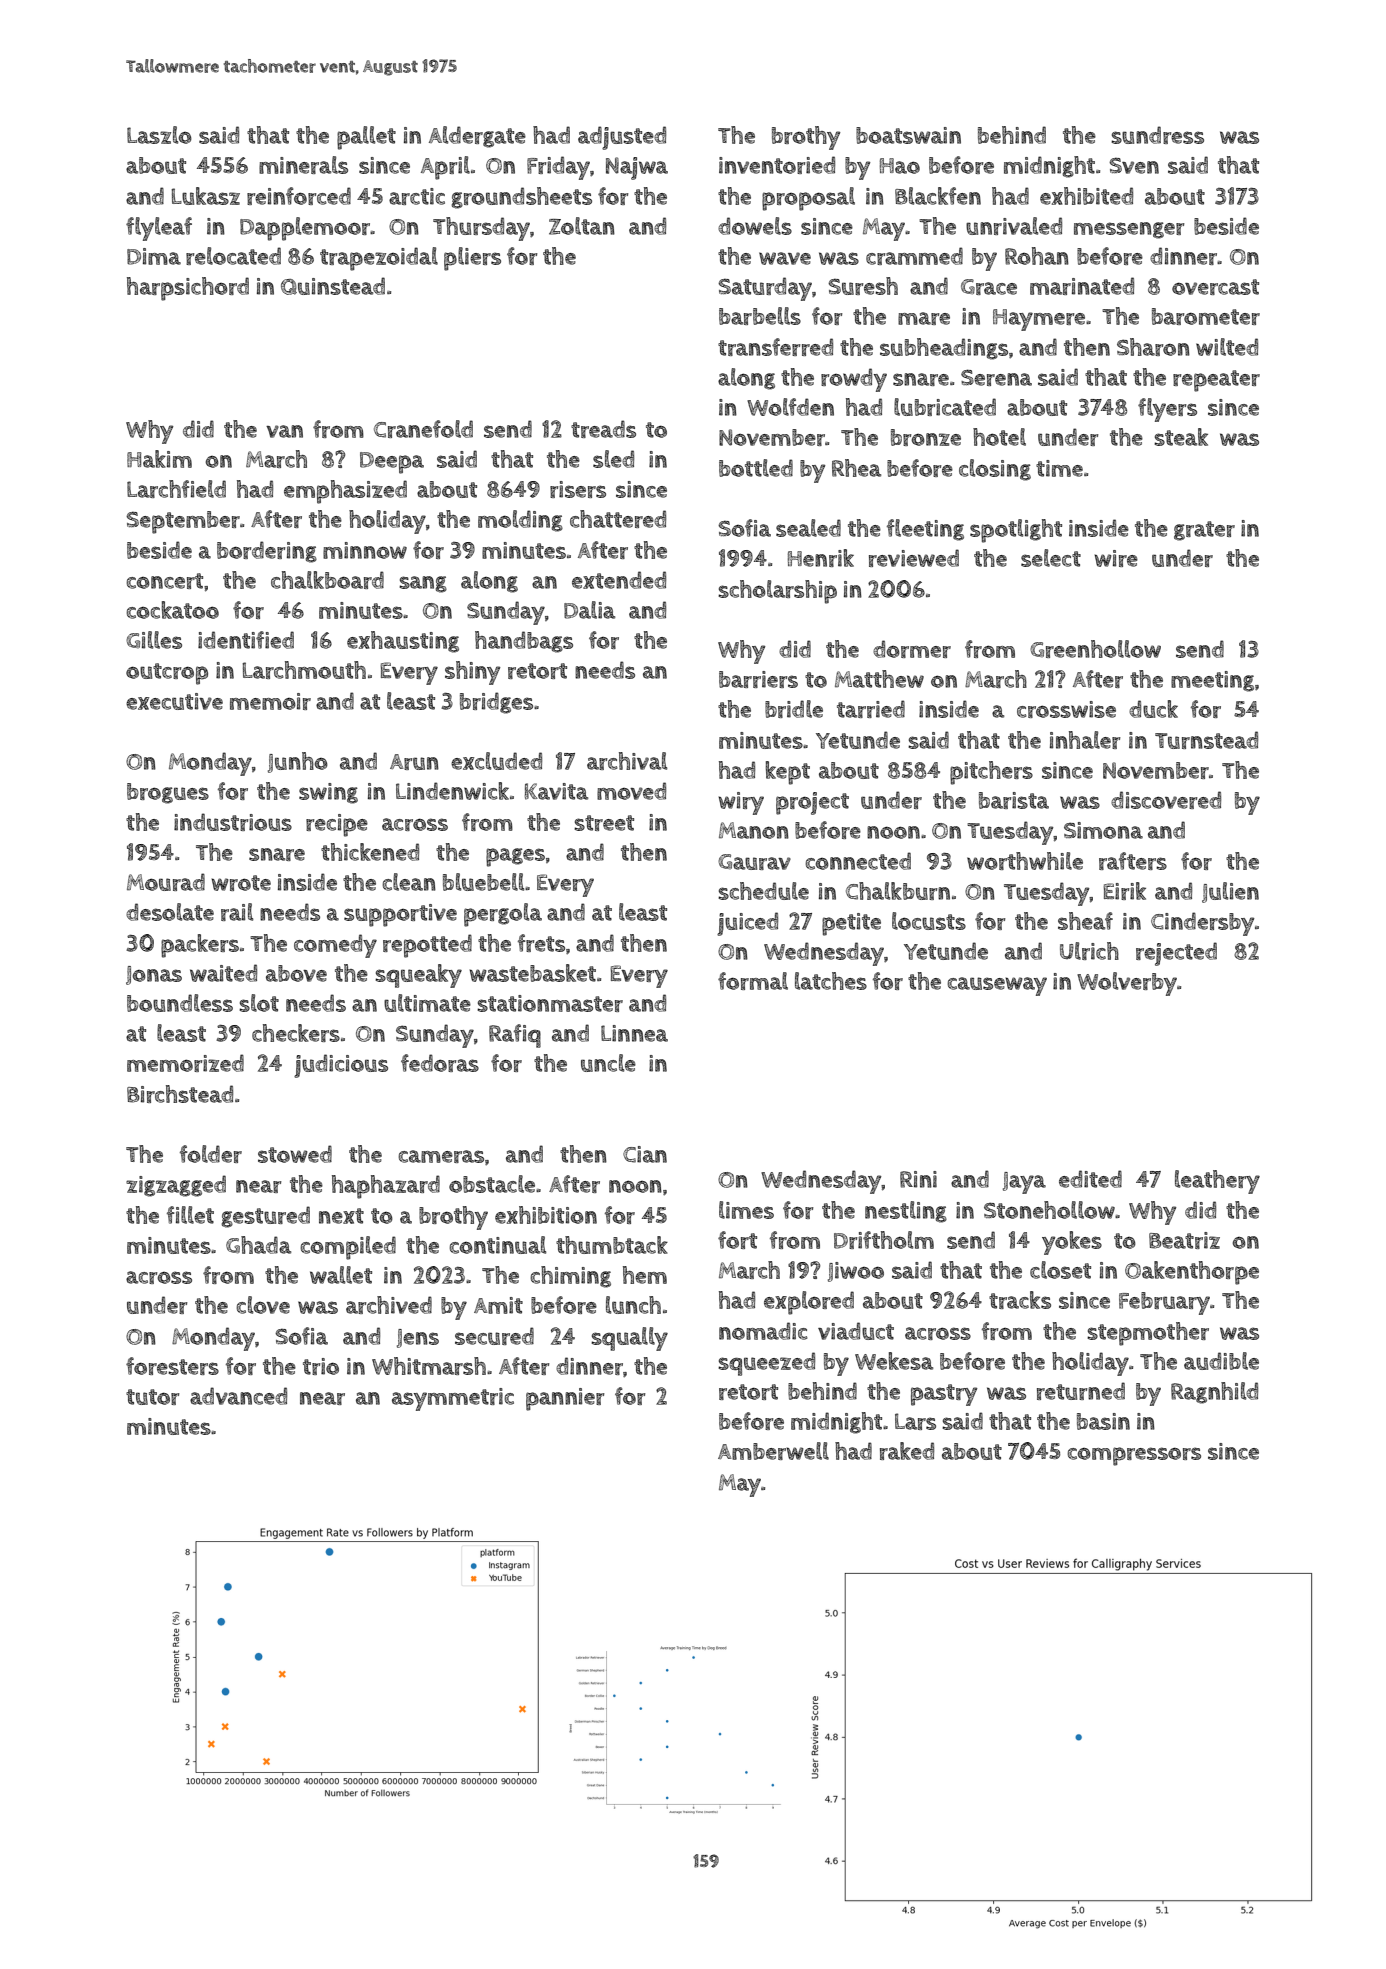 The width and height of the image is (1386, 1969). I want to click on pliers, so click(472, 259).
